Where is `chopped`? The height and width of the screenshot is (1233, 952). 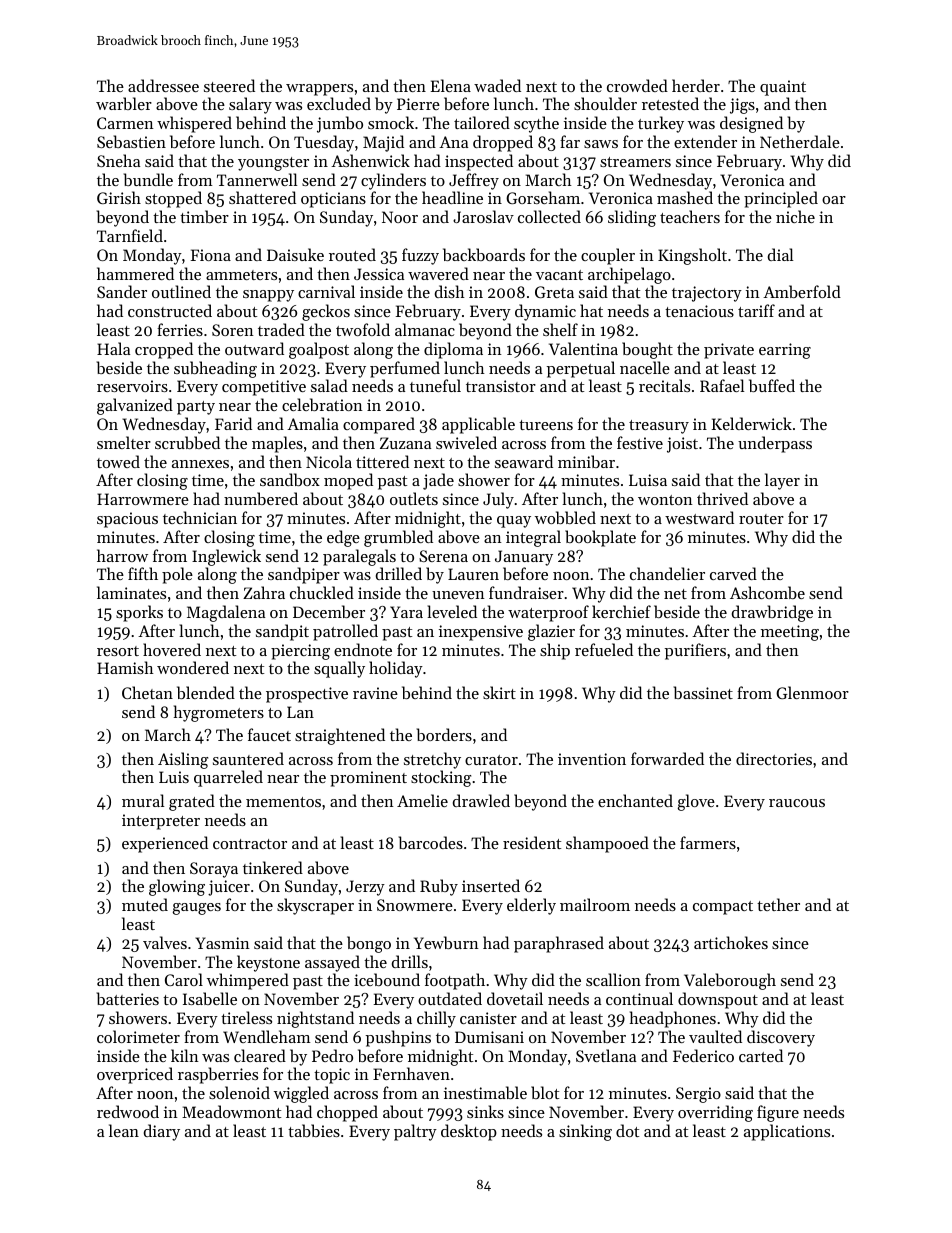 chopped is located at coordinates (347, 1113).
